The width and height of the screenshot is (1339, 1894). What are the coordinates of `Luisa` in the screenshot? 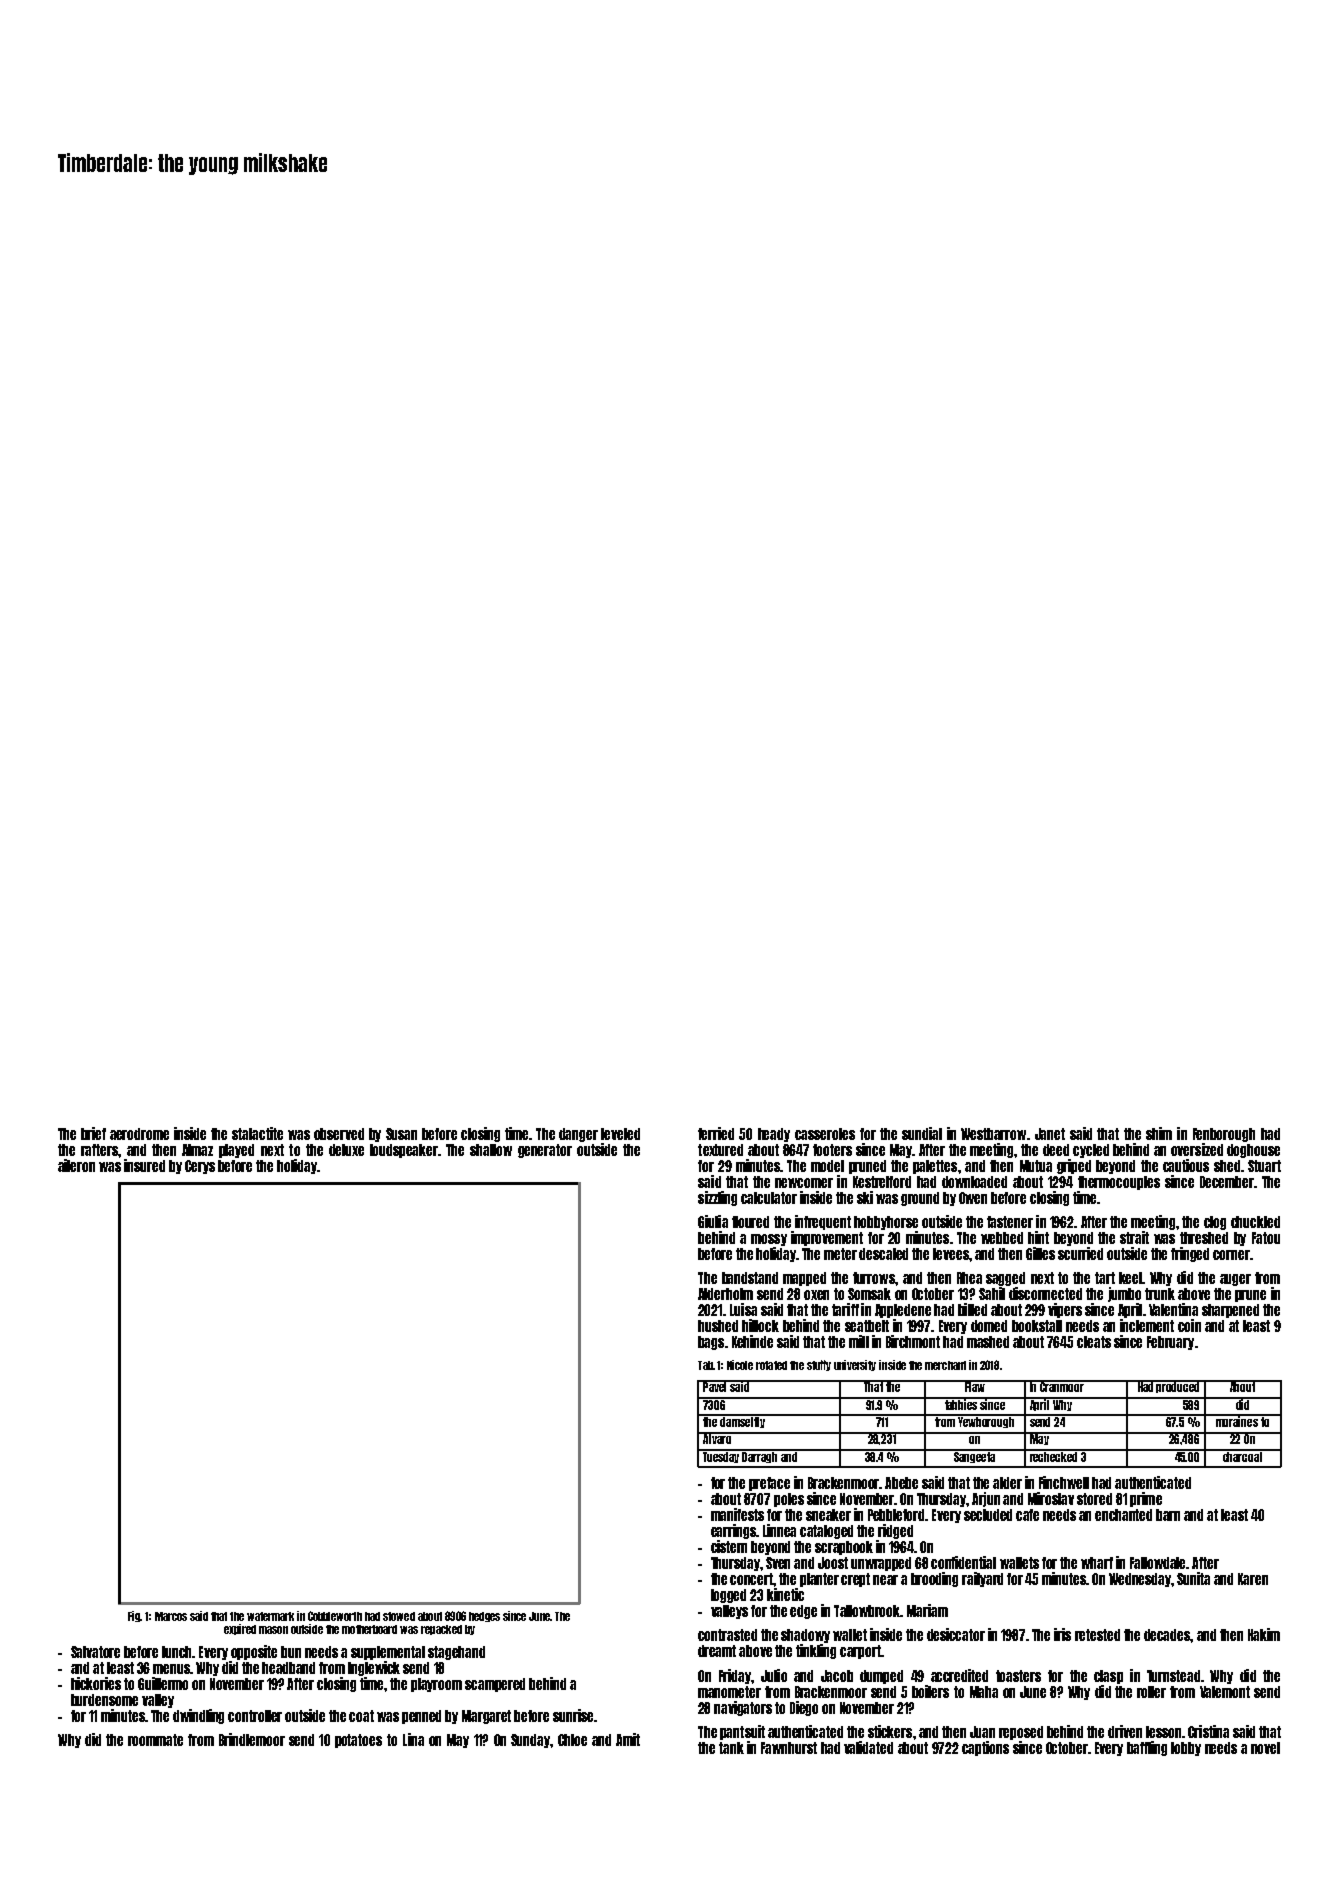 It's located at (743, 1309).
